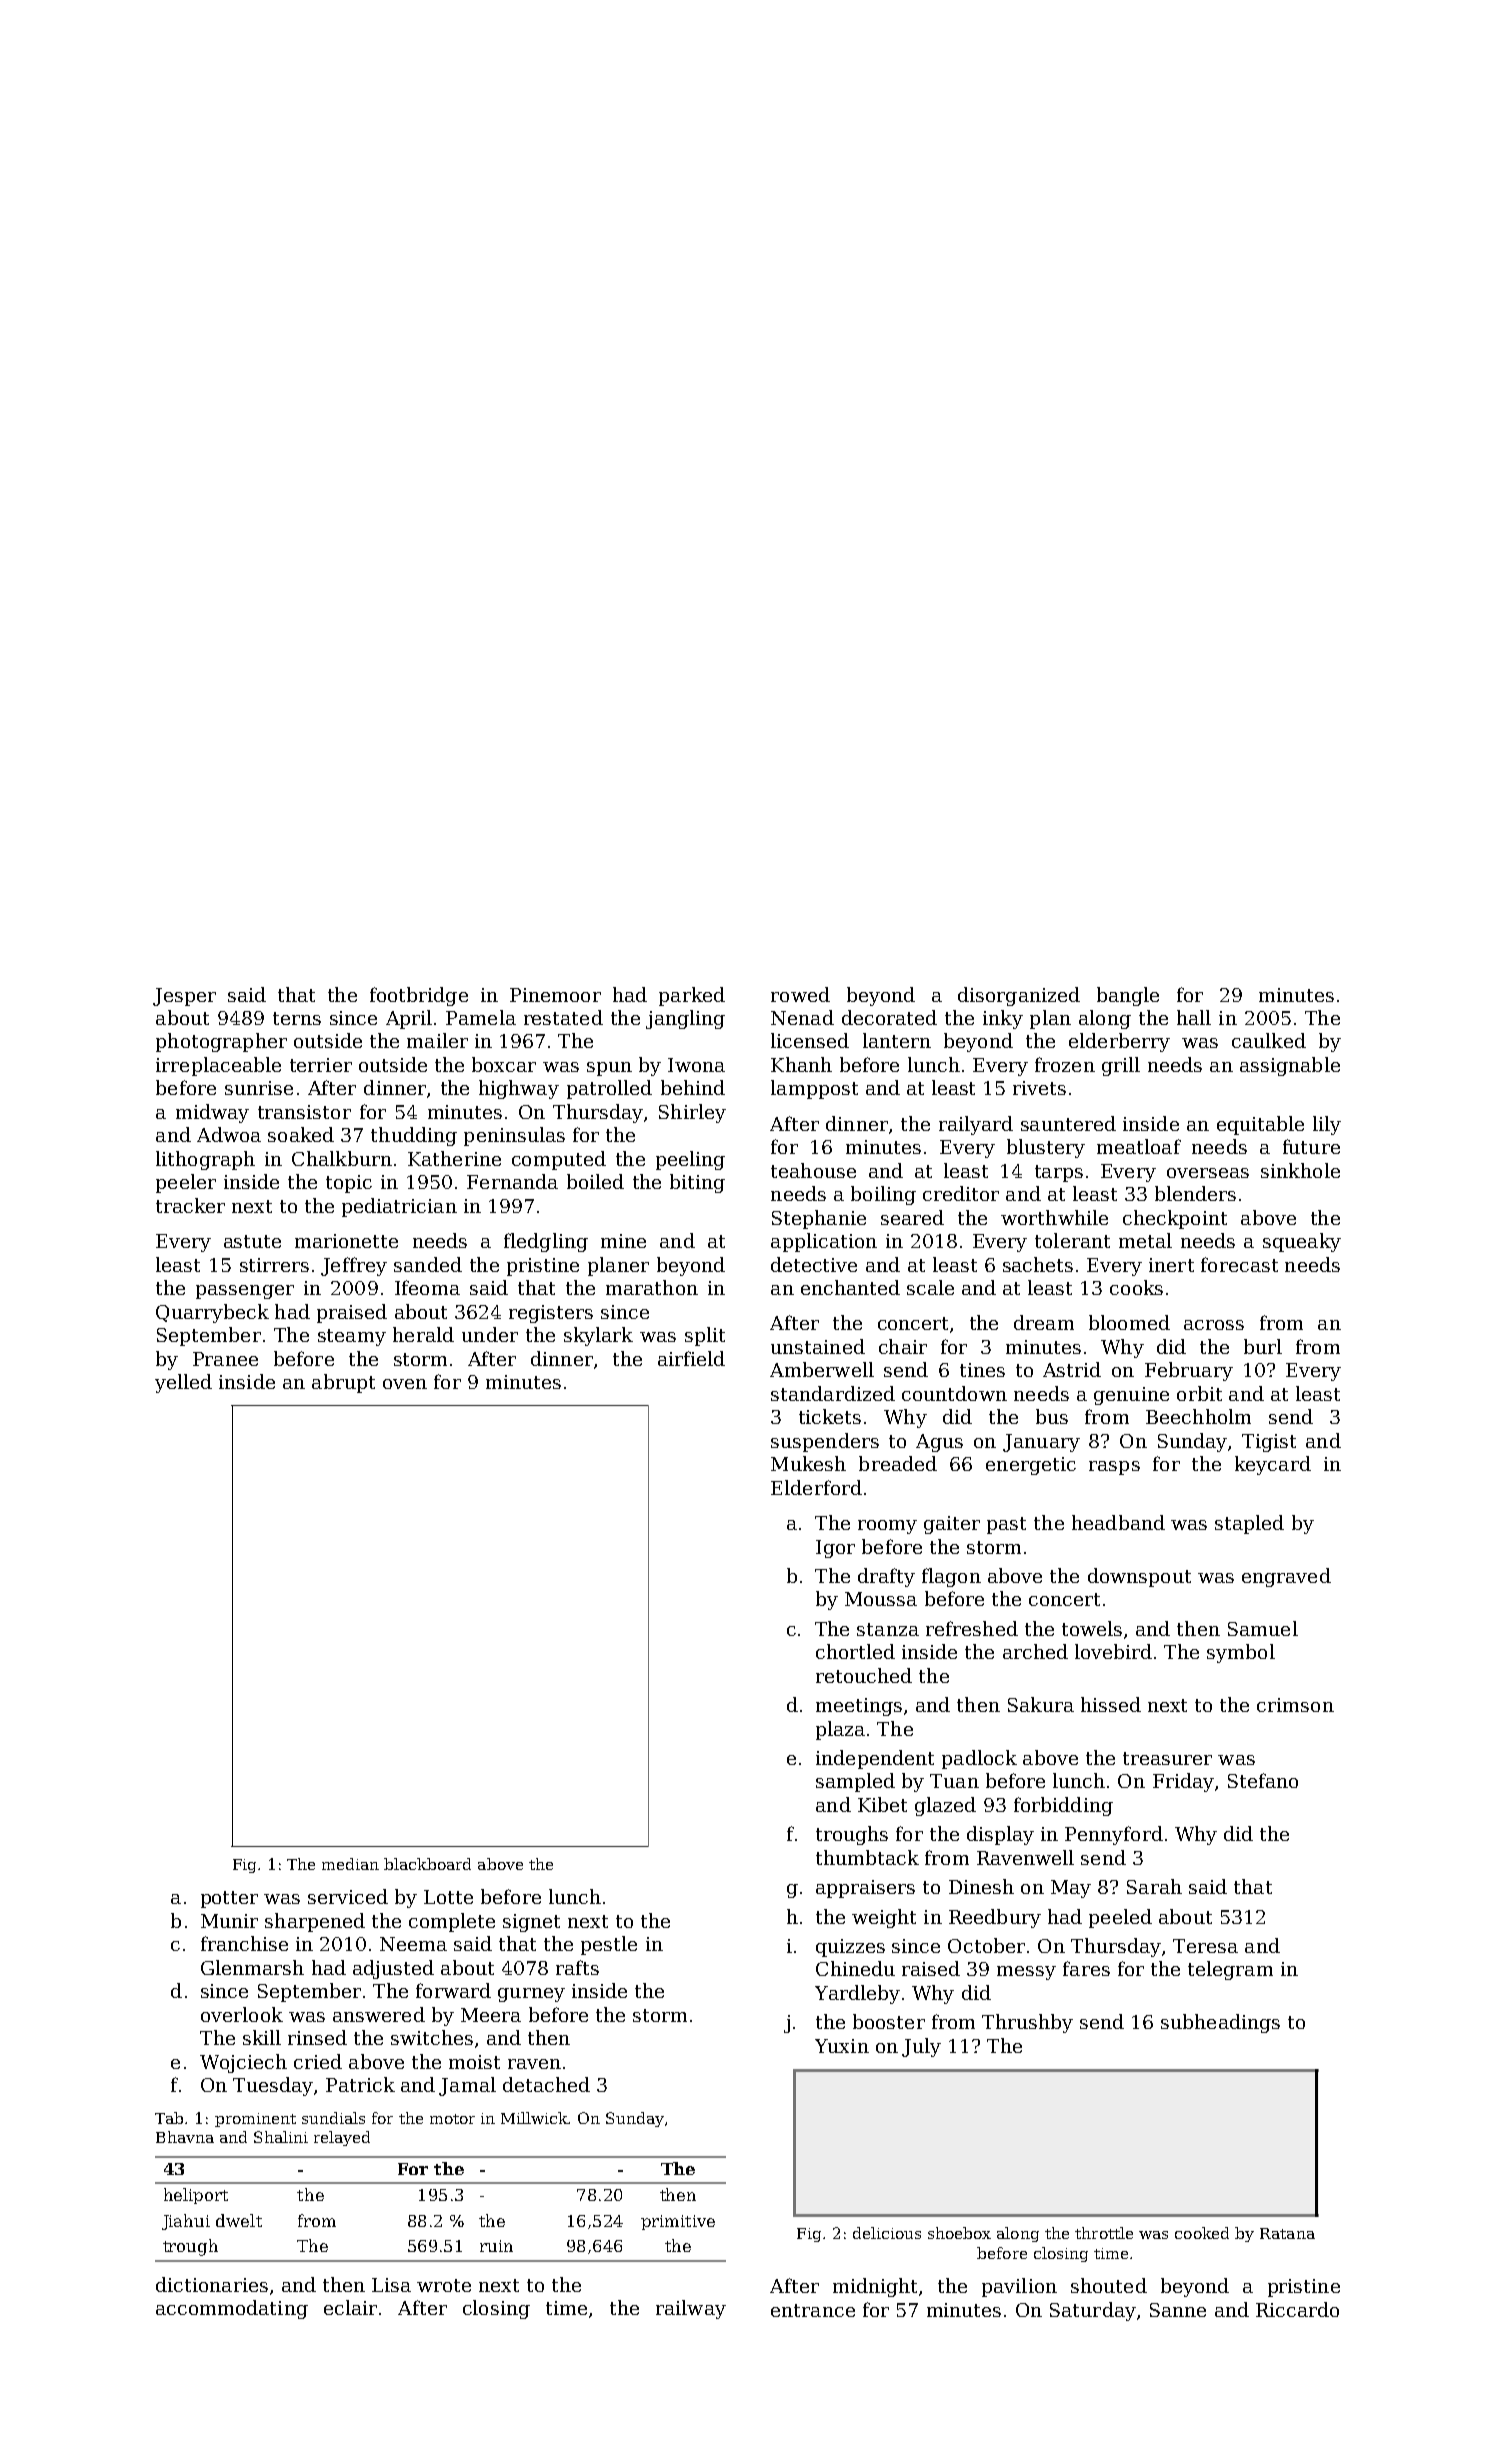  Describe the element at coordinates (1214, 1325) in the screenshot. I see `across` at that location.
